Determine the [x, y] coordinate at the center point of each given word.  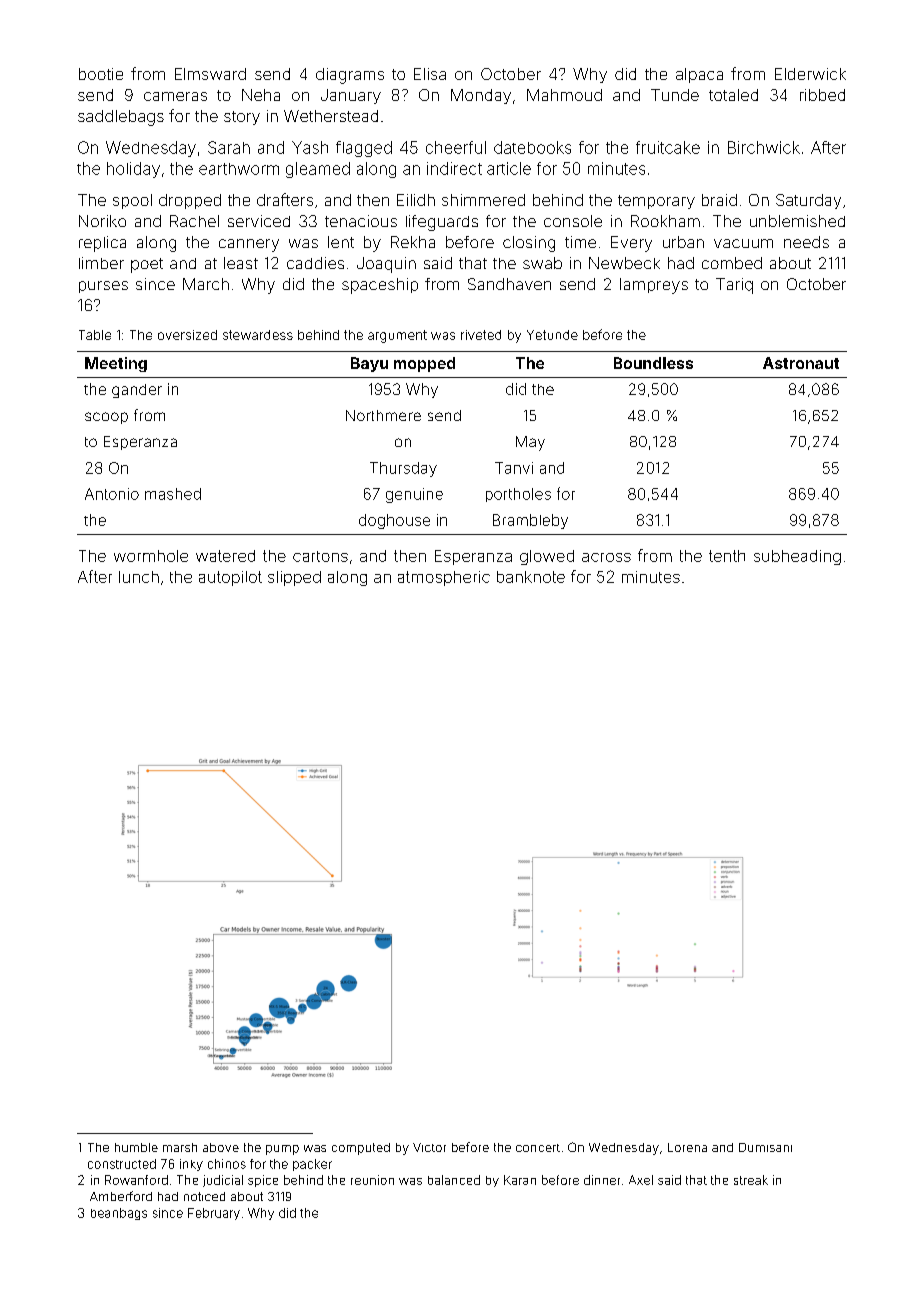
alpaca [699, 75]
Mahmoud [564, 95]
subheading [797, 557]
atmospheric [444, 578]
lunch [139, 577]
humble [136, 1147]
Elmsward [210, 74]
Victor [429, 1147]
